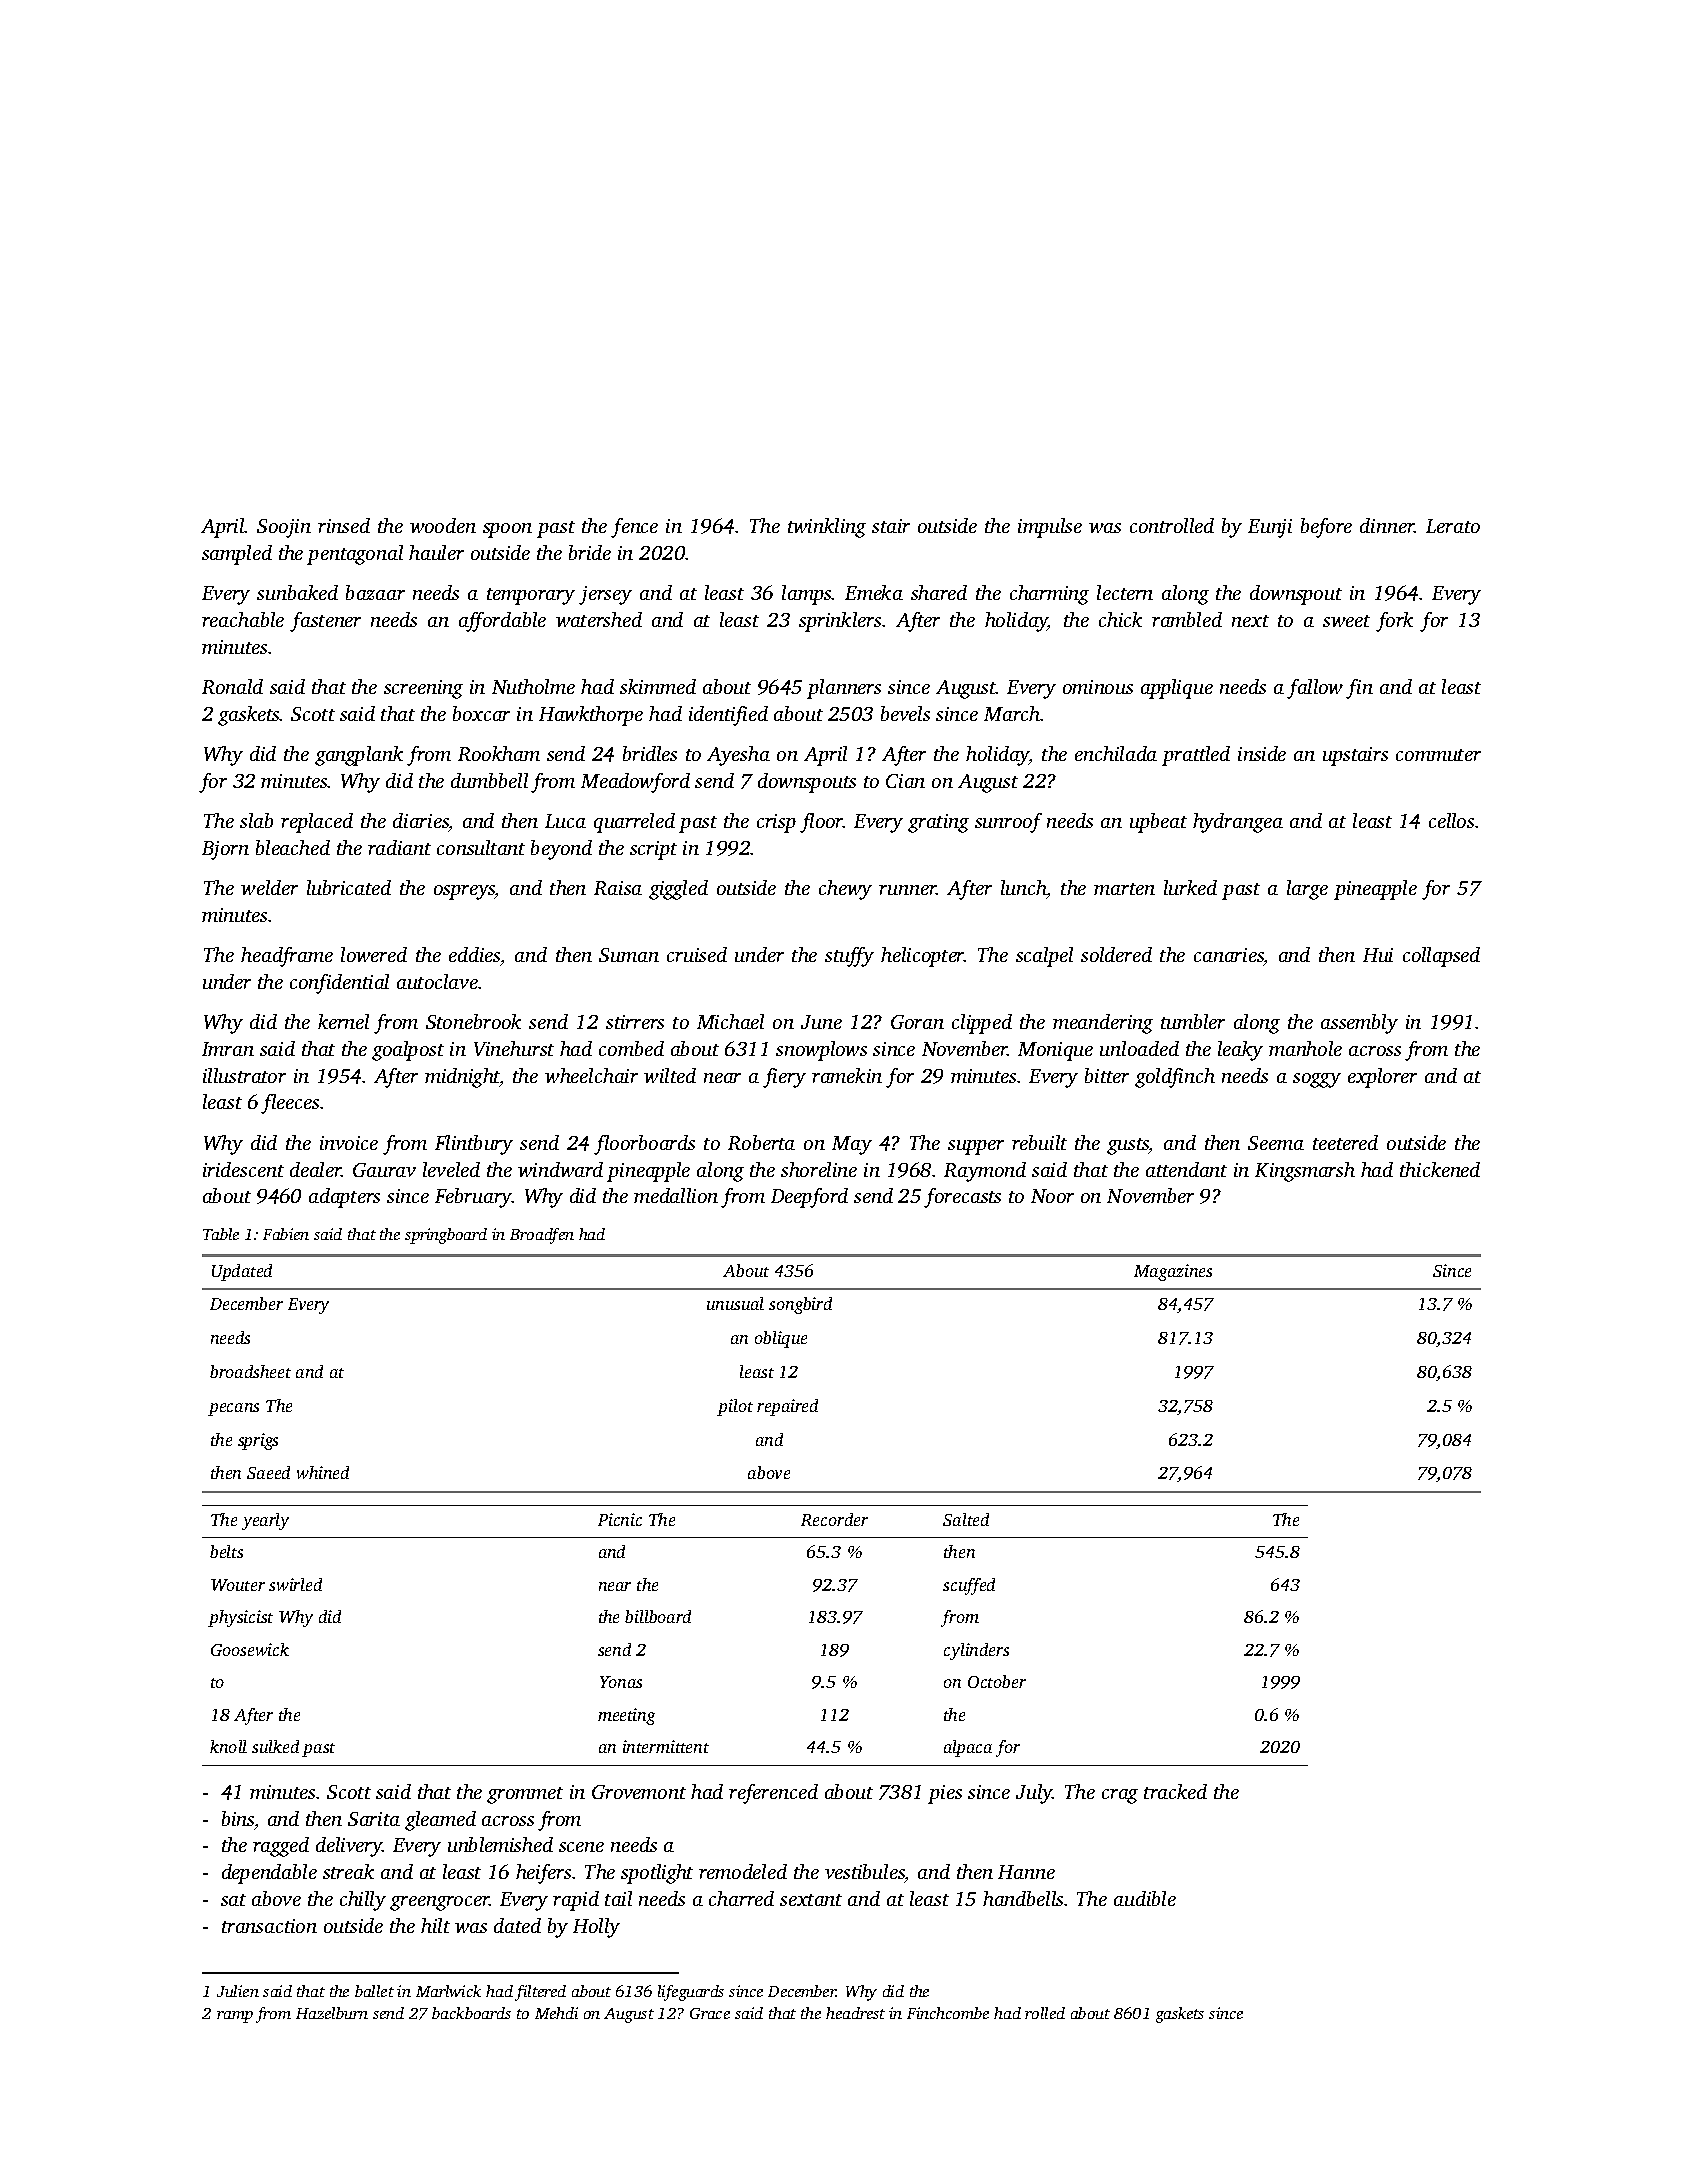 The height and width of the page is (2178, 1683). I want to click on bleached, so click(293, 847).
